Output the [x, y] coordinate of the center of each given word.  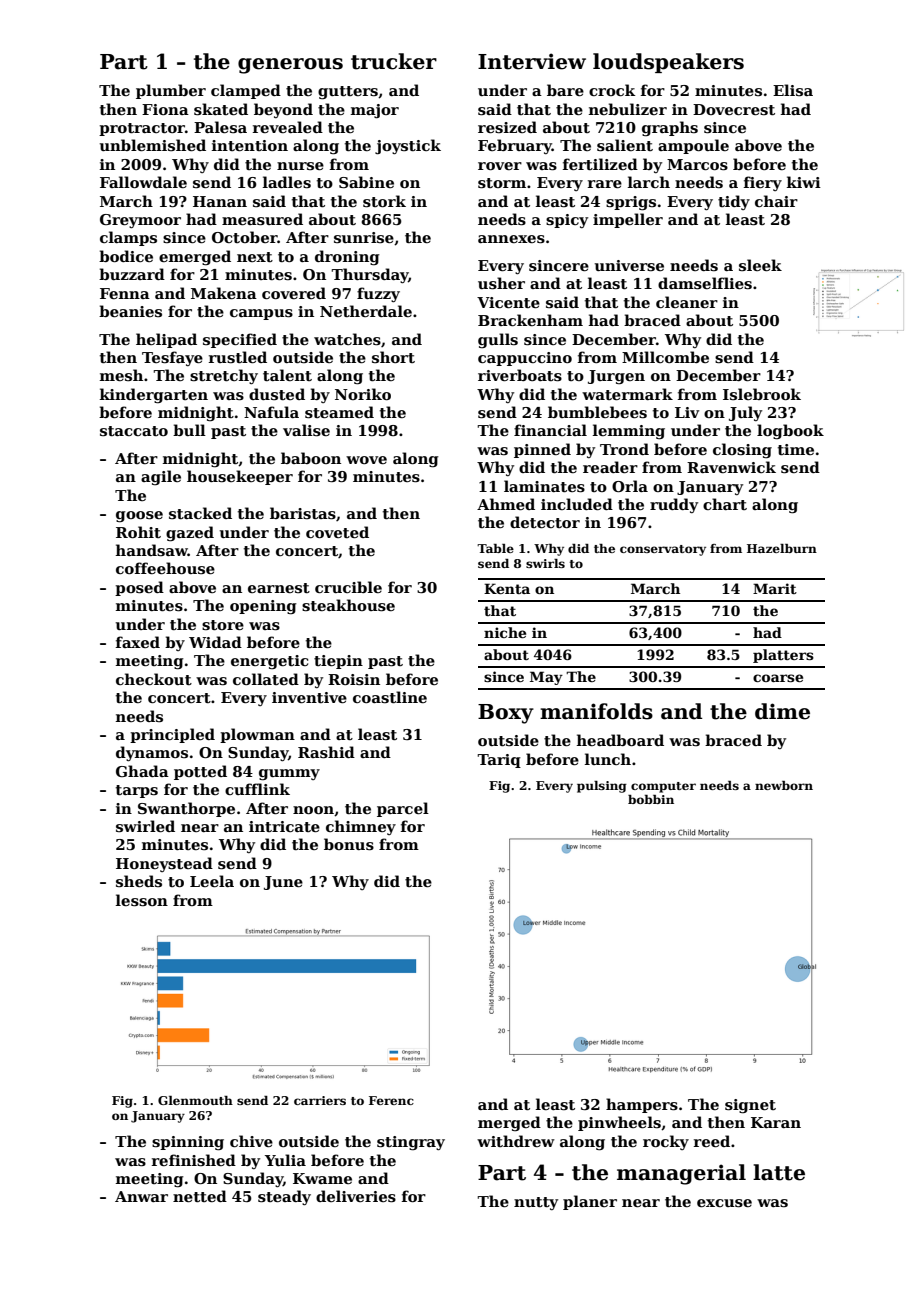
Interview [532, 61]
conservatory [663, 550]
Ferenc [391, 1100]
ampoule [693, 146]
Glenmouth [195, 1100]
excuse [724, 1203]
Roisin [354, 680]
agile [161, 478]
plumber [171, 91]
